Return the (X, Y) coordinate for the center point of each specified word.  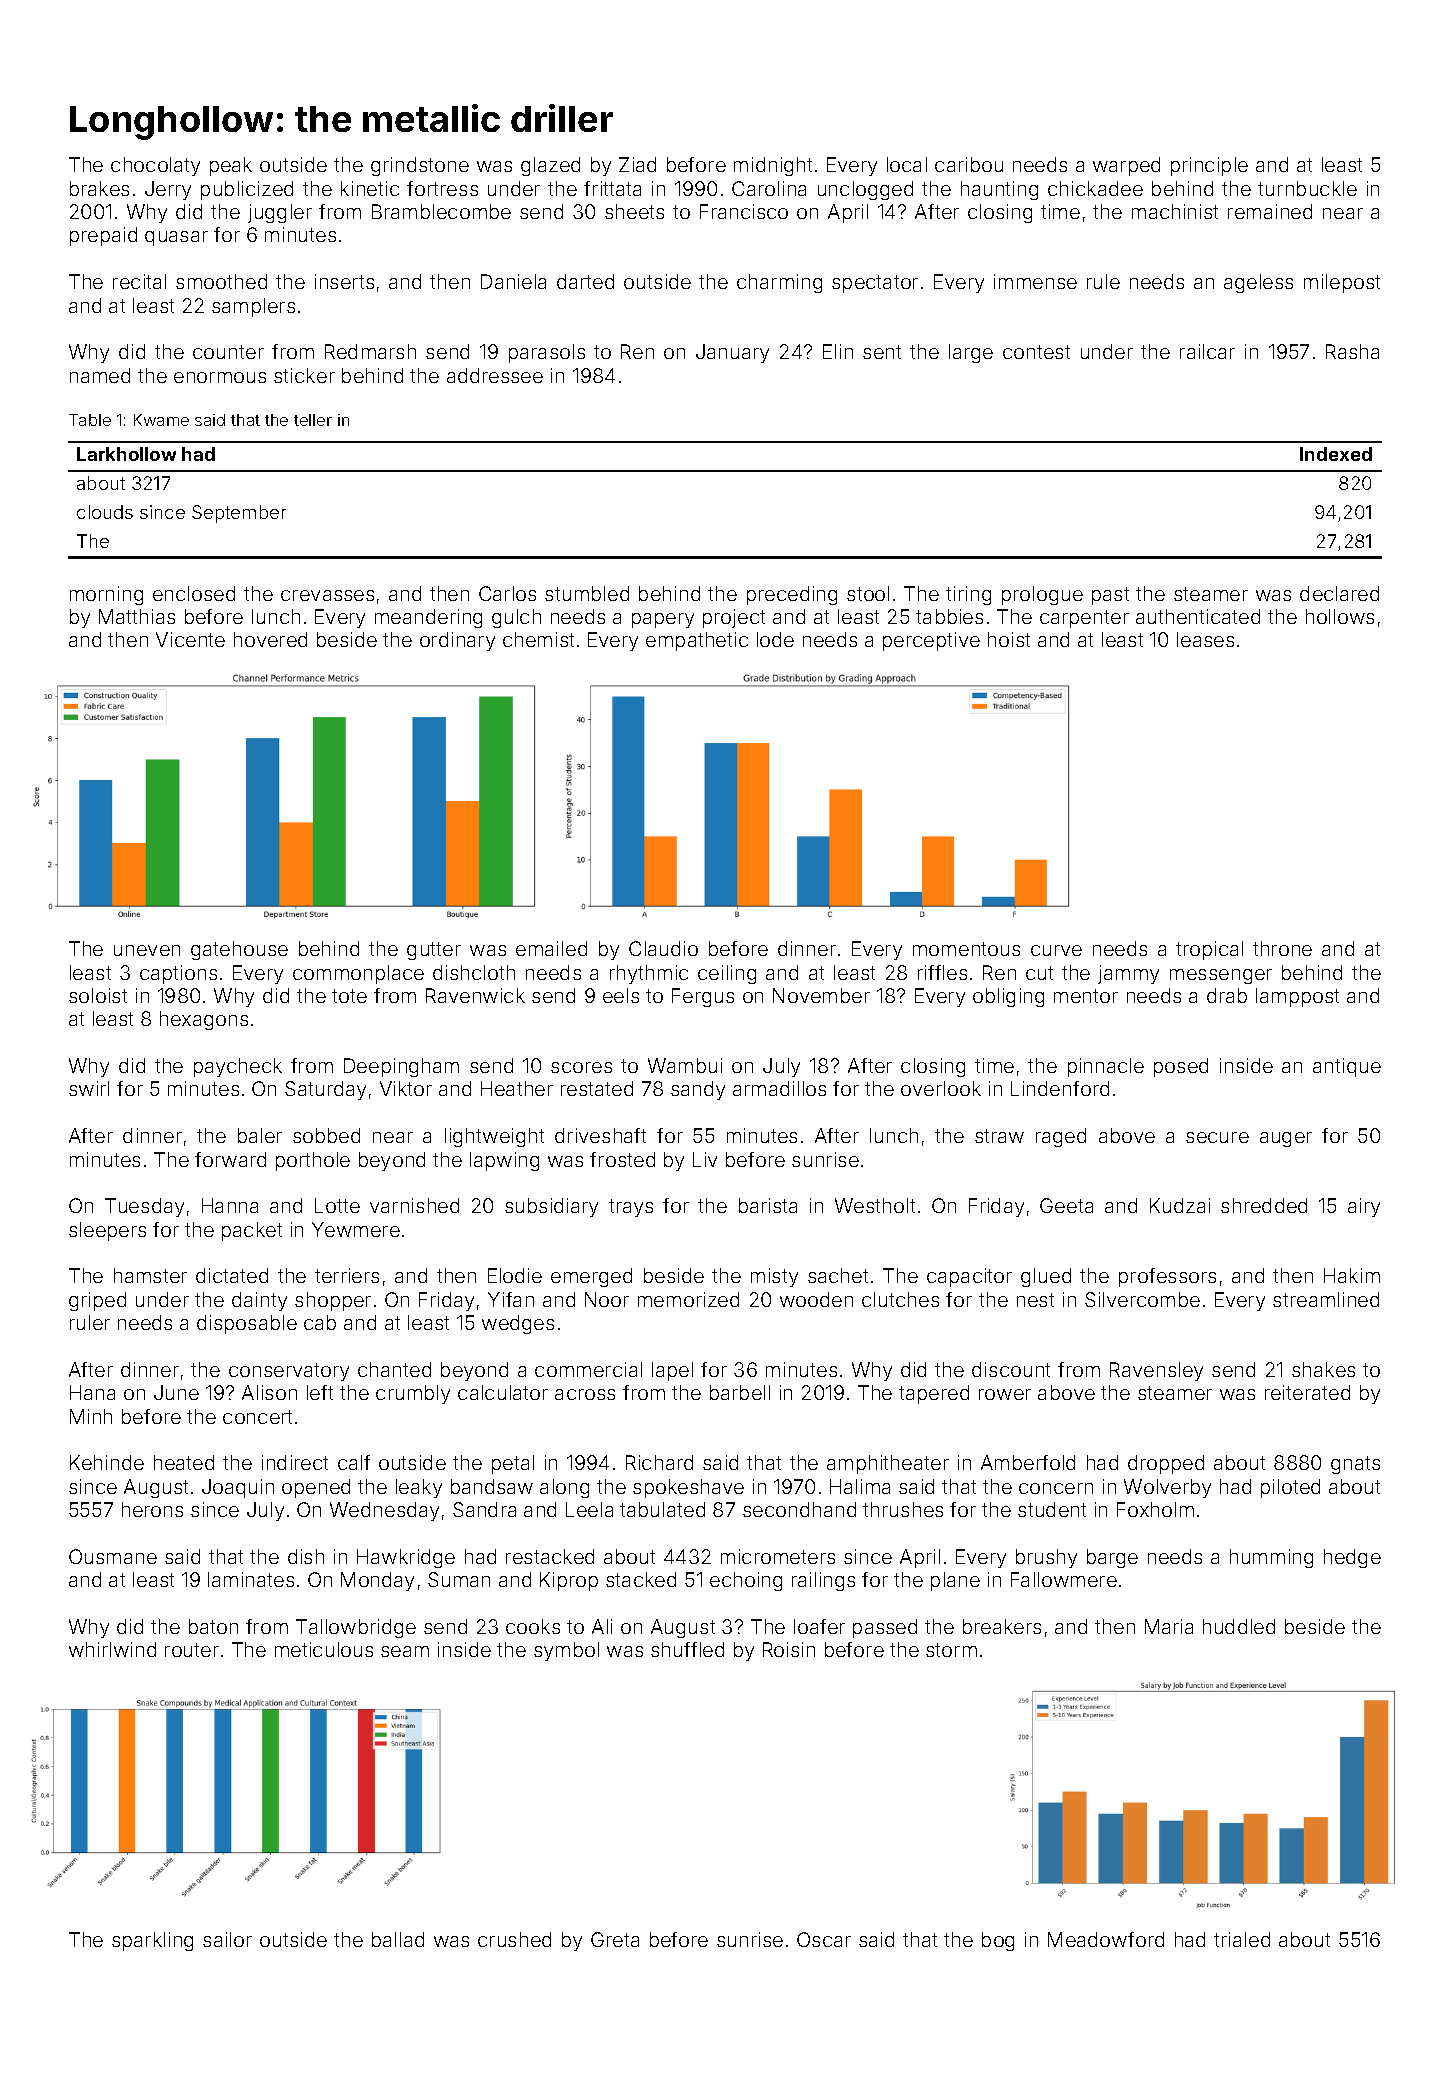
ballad (398, 1939)
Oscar (824, 1939)
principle (1209, 166)
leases (1205, 639)
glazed (550, 166)
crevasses (327, 595)
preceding (792, 595)
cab (320, 1322)
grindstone (420, 166)
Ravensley (1156, 1371)
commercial (588, 1369)
